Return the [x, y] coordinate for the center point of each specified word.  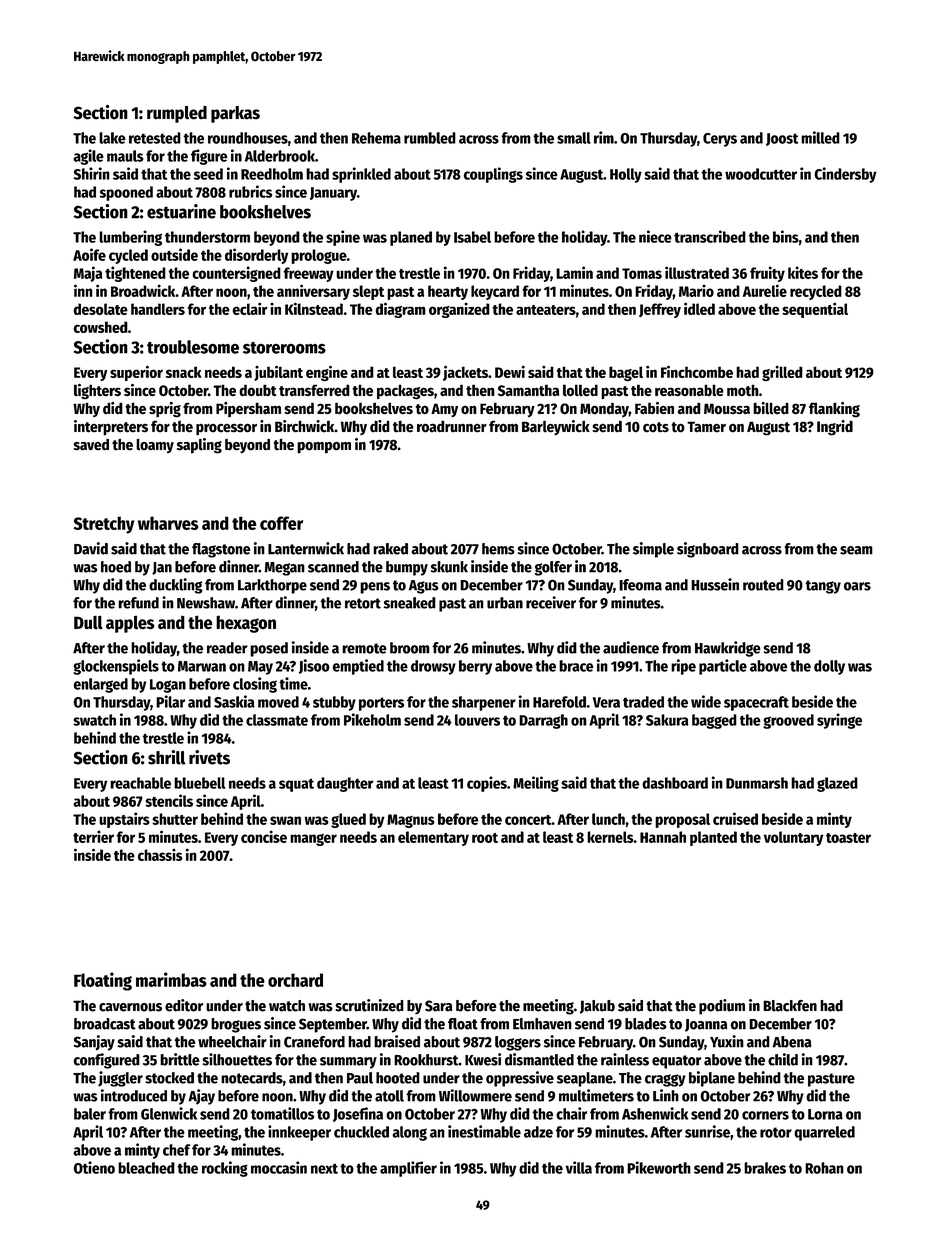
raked [390, 549]
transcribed [710, 236]
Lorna [825, 1114]
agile [88, 157]
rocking [225, 1169]
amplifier [408, 1169]
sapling [199, 445]
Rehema [376, 138]
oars [857, 586]
